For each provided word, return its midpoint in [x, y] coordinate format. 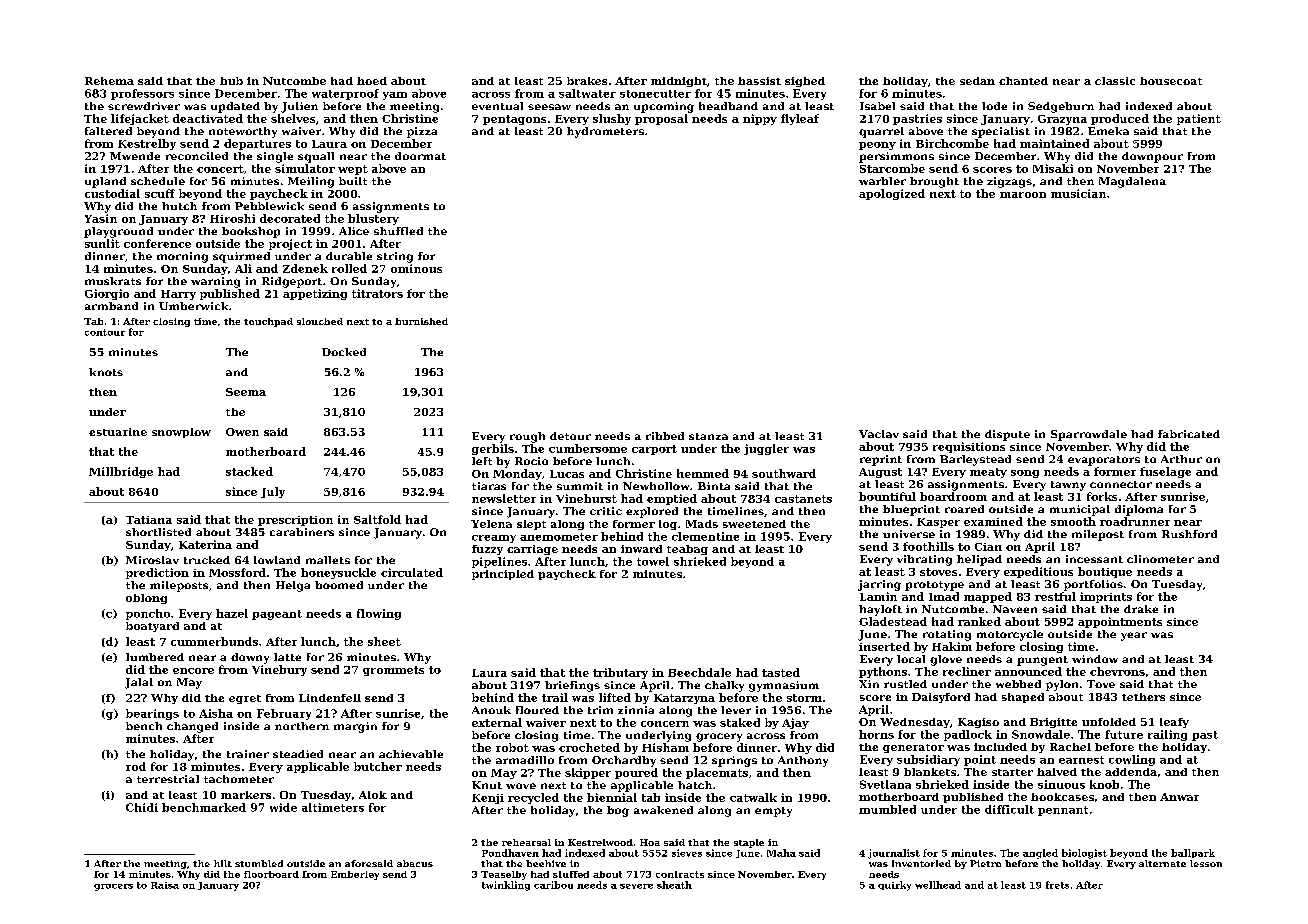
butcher [378, 766]
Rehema [109, 81]
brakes [587, 81]
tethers [1143, 697]
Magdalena [1132, 182]
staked [740, 722]
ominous [416, 268]
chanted [1023, 81]
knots [106, 372]
